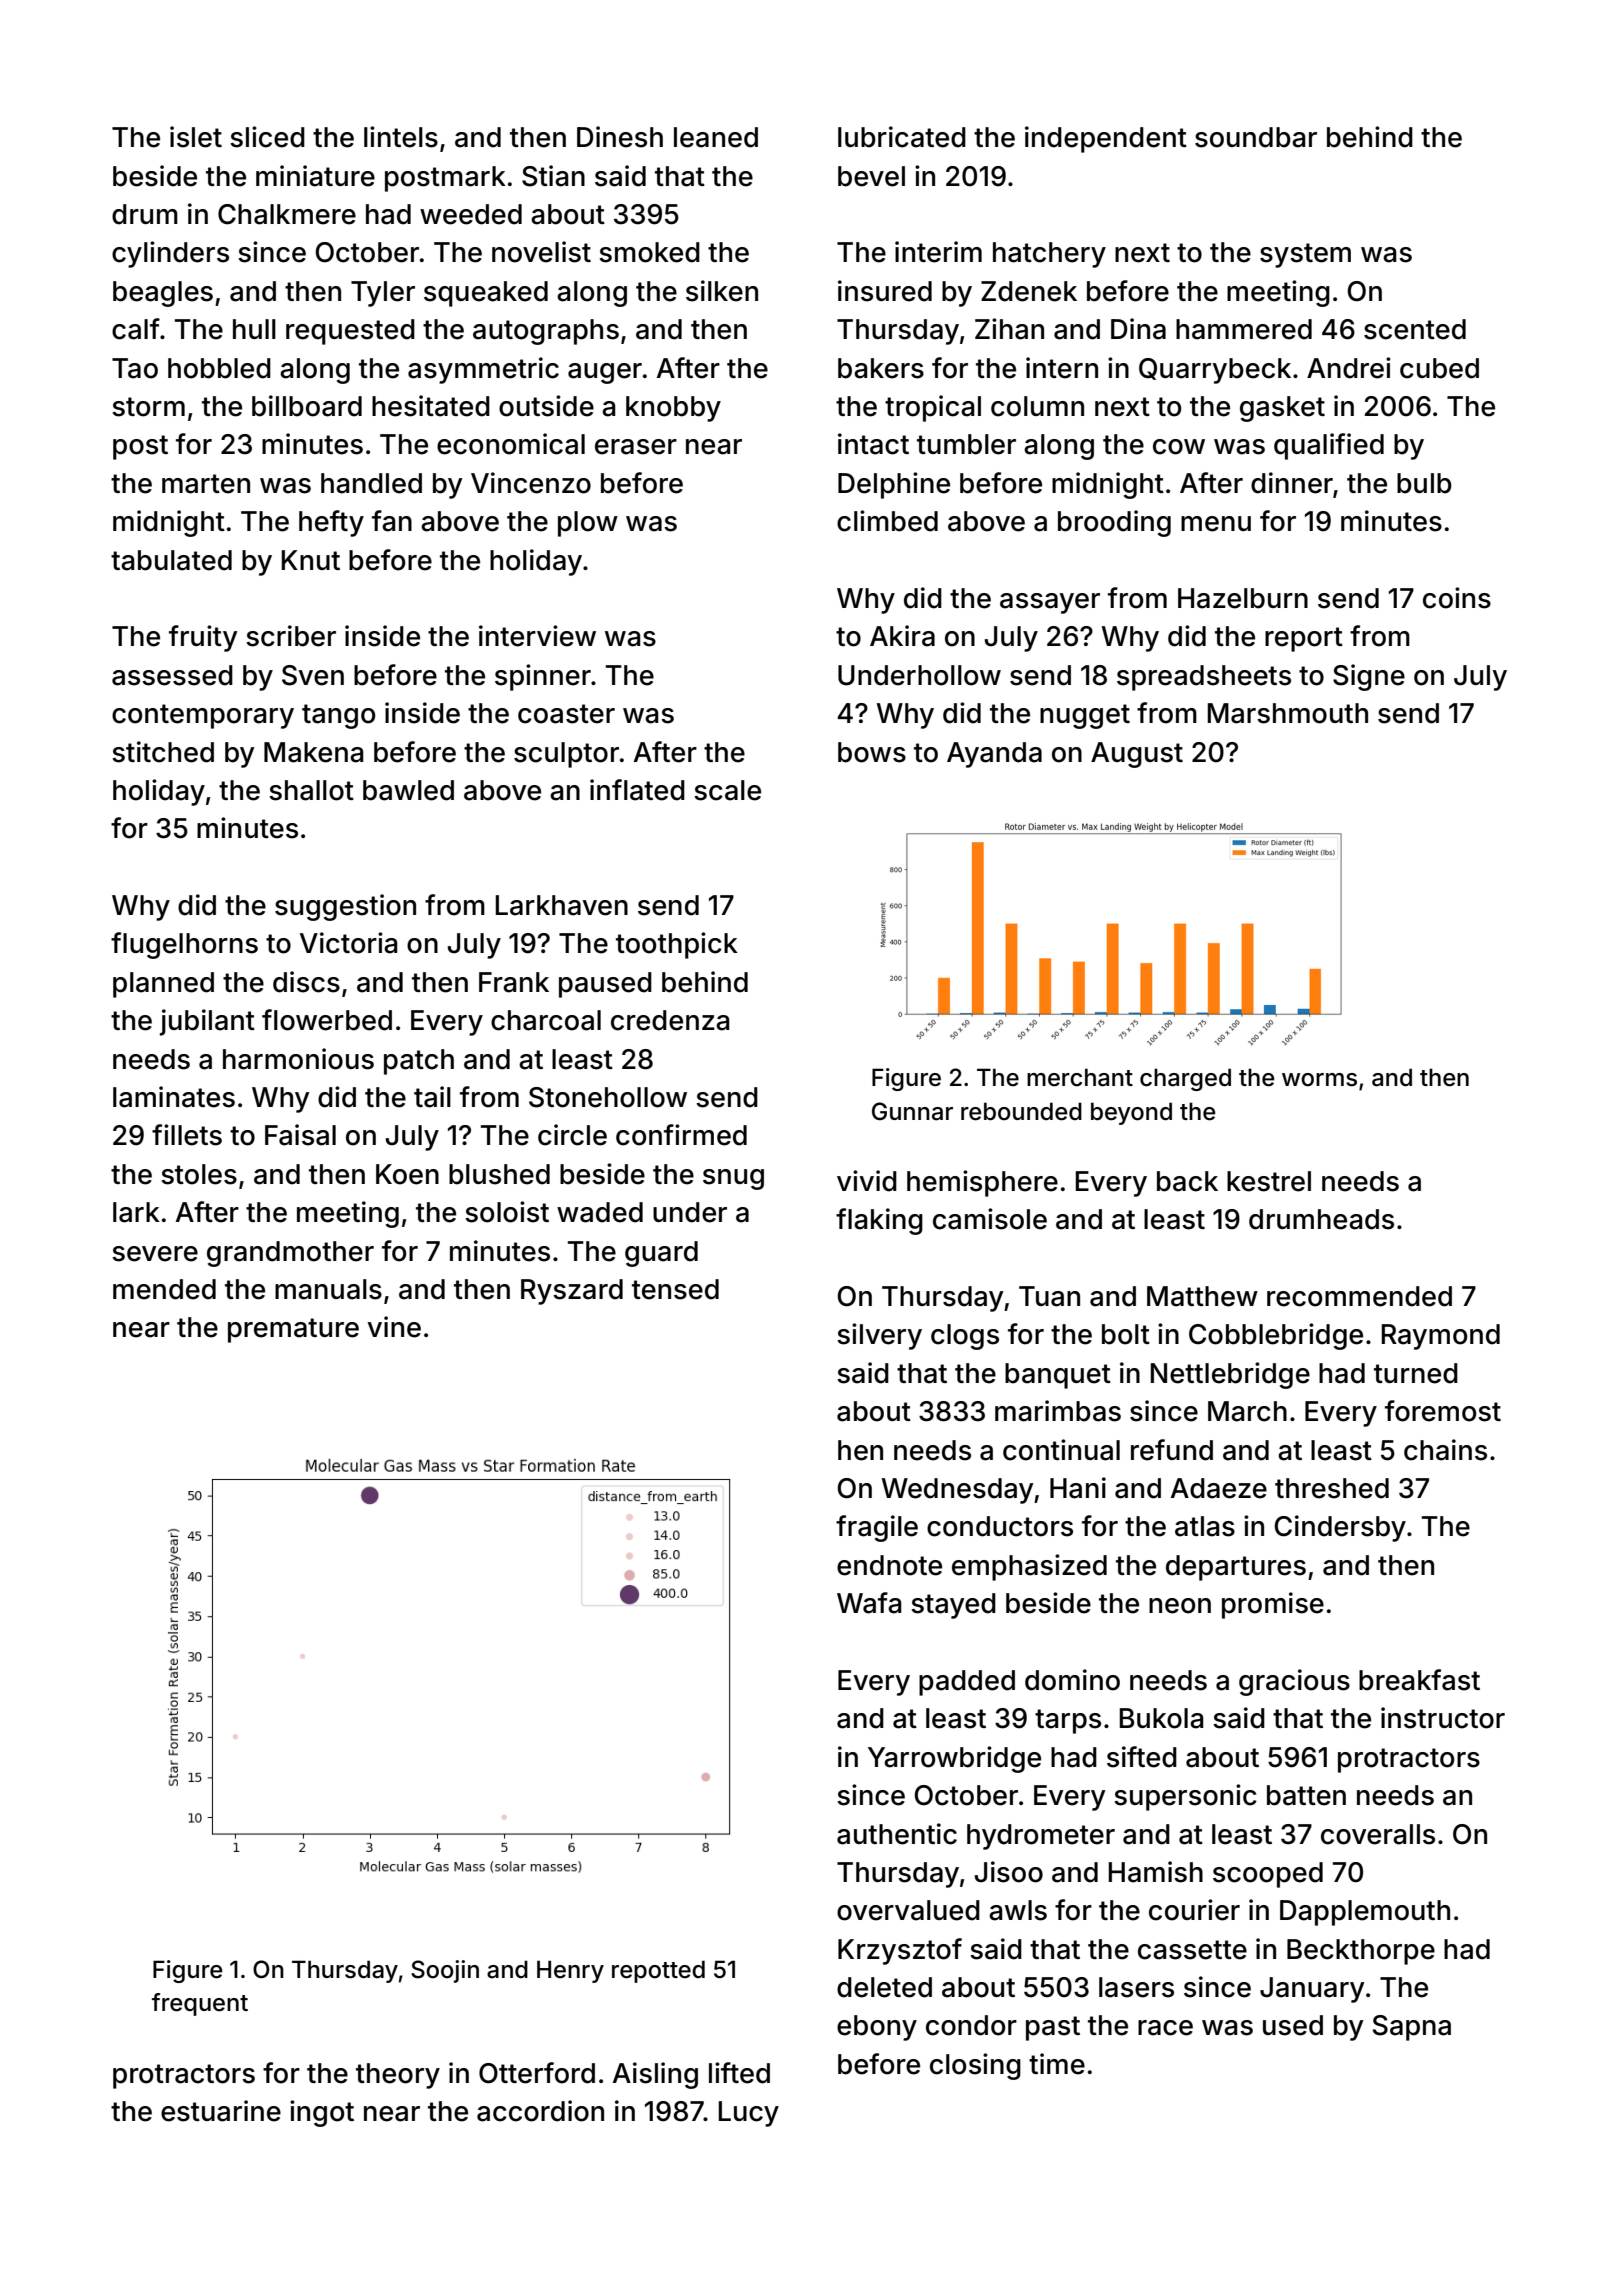  I want to click on estuarine, so click(221, 2111).
